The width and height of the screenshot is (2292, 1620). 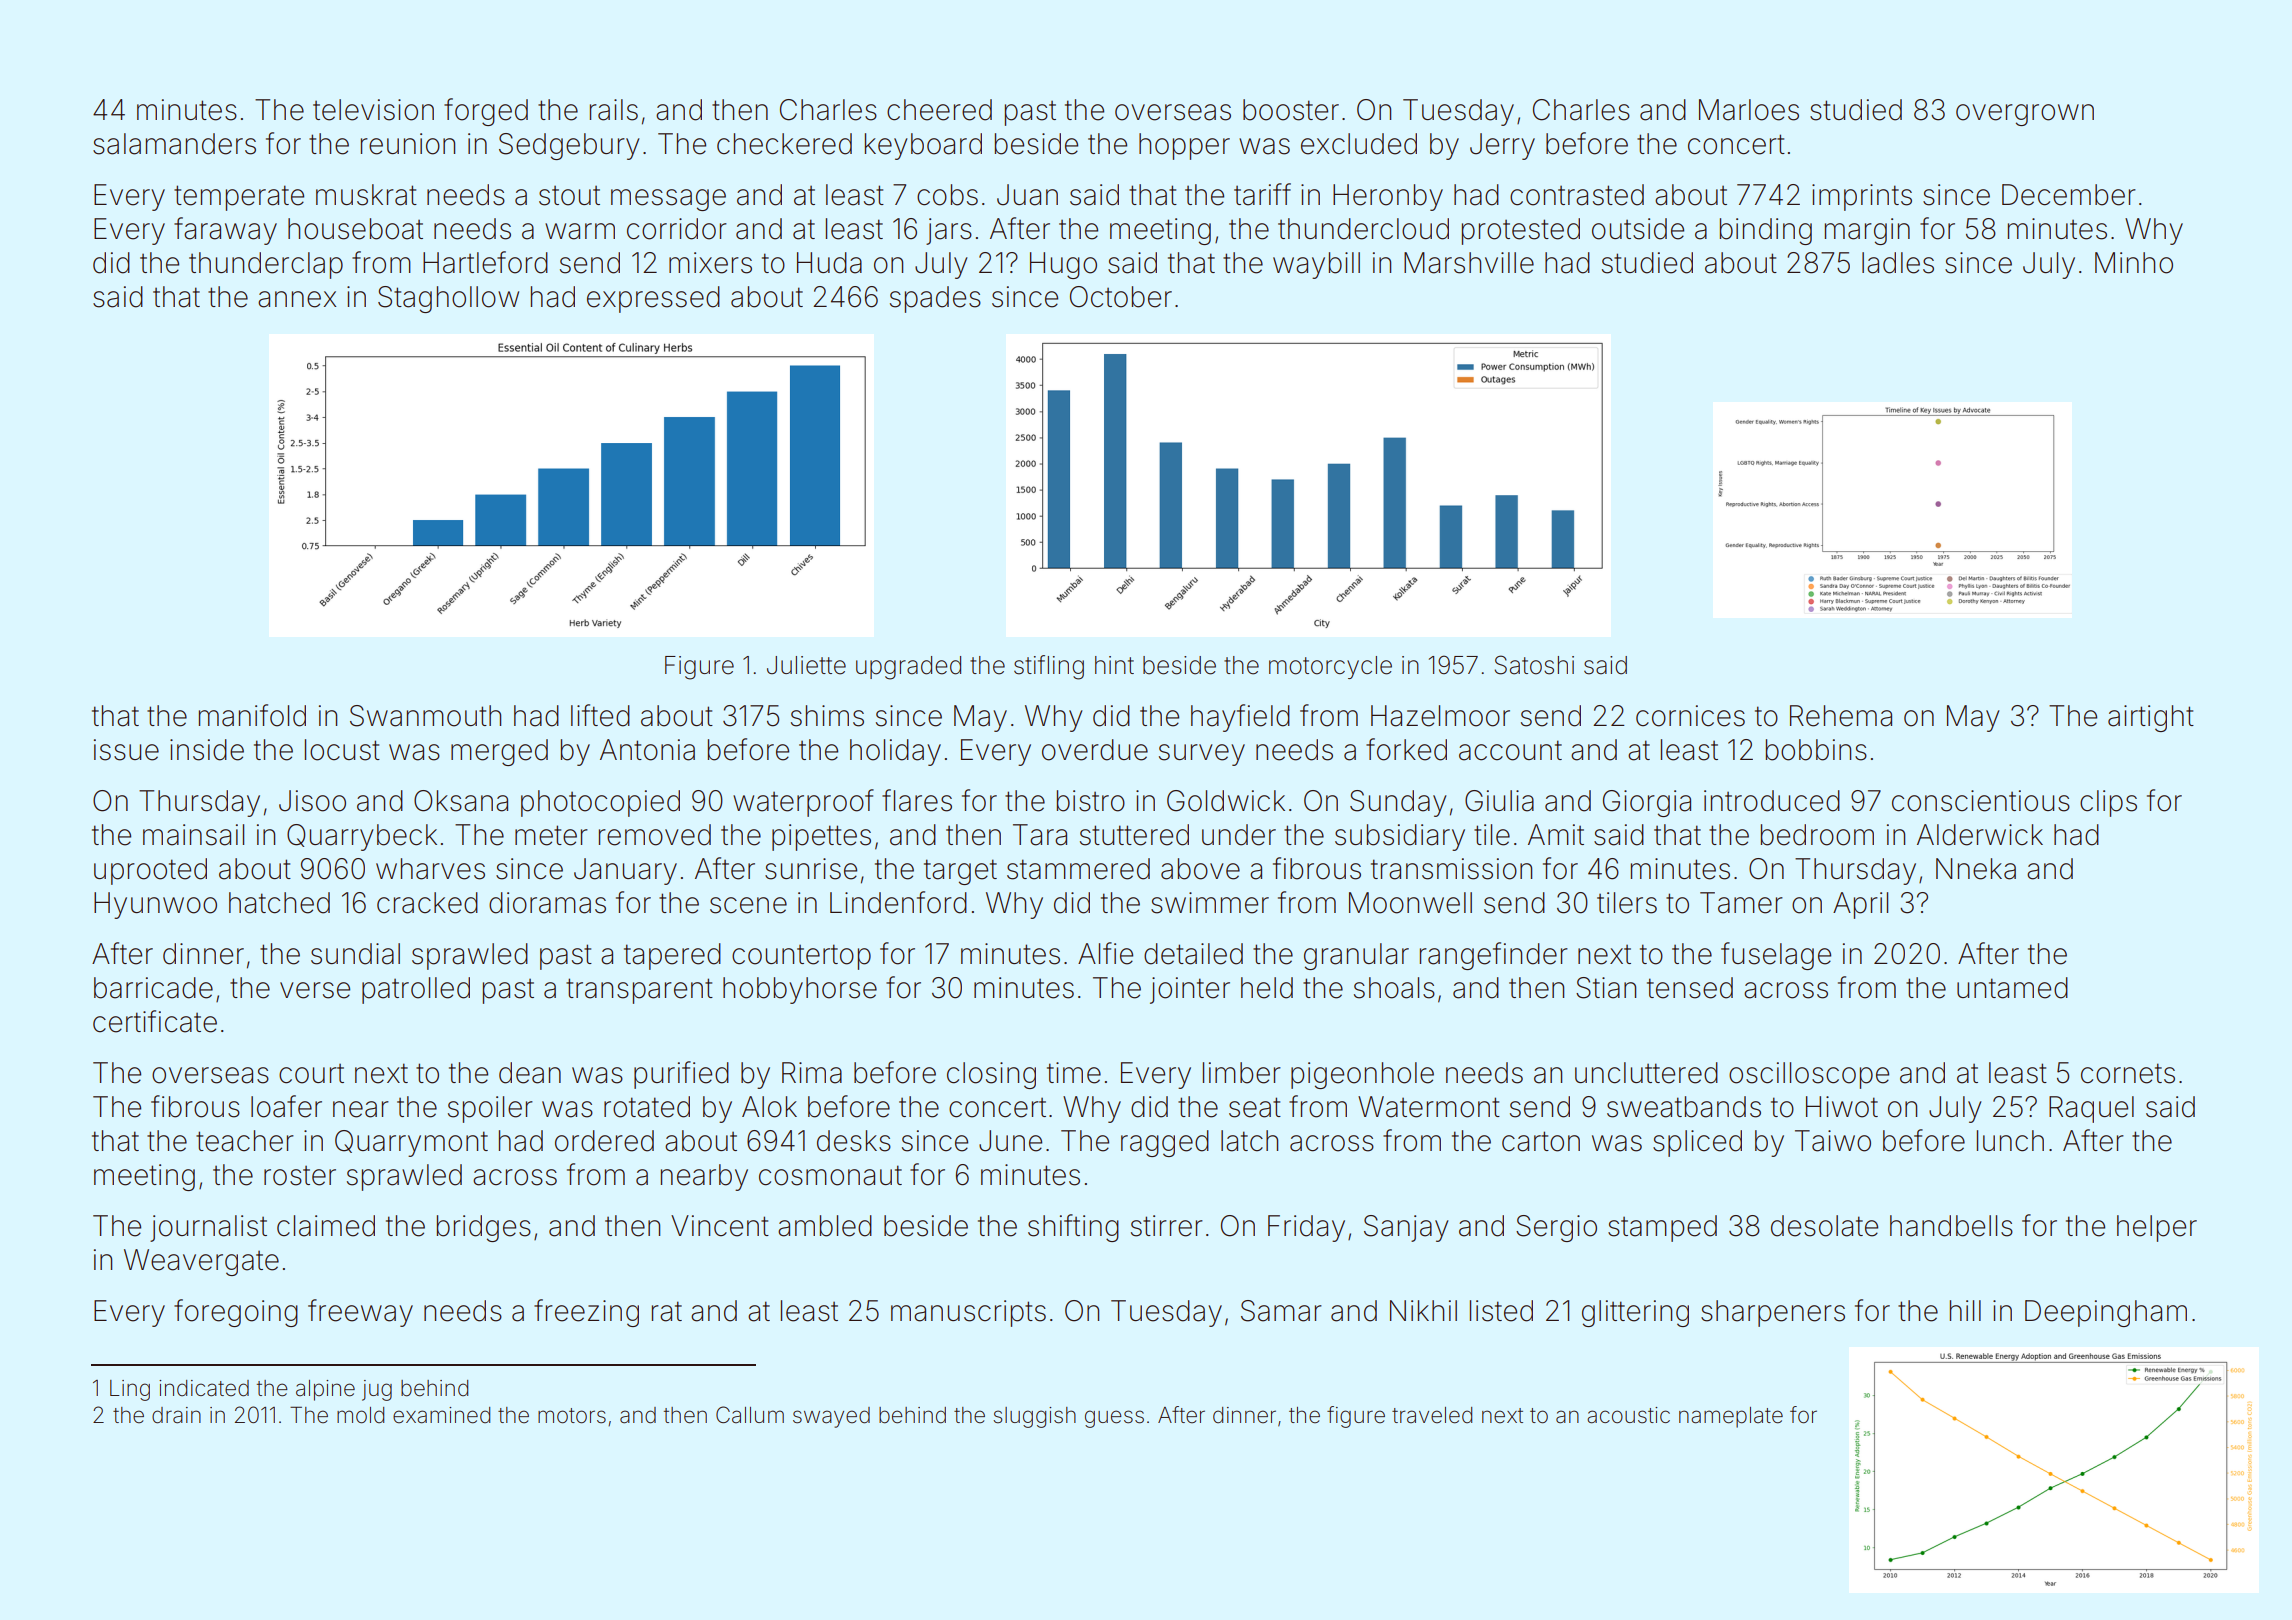 What do you see at coordinates (968, 1313) in the screenshot?
I see `manuscripts` at bounding box center [968, 1313].
